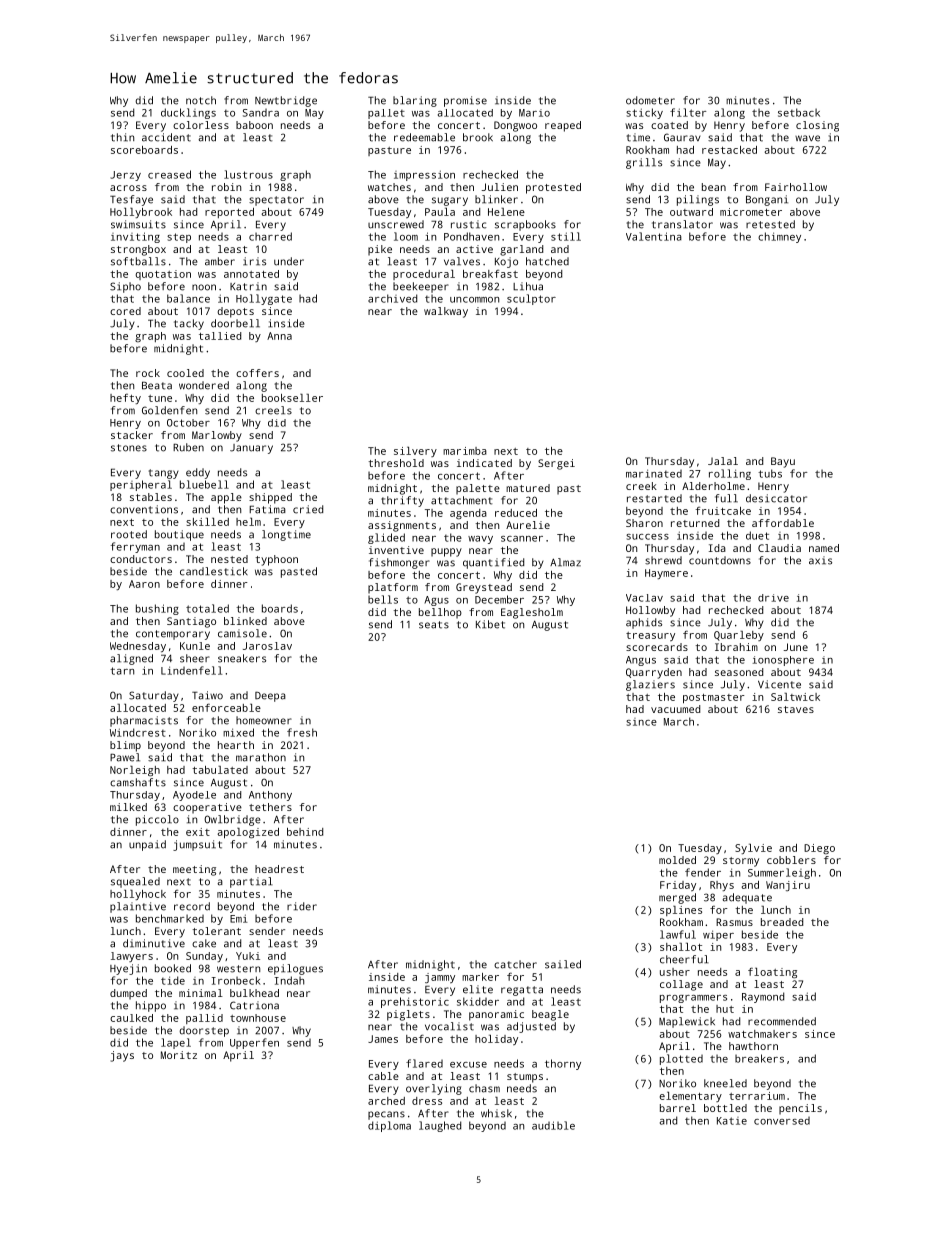  Describe the element at coordinates (434, 625) in the image. I see `seats` at that location.
